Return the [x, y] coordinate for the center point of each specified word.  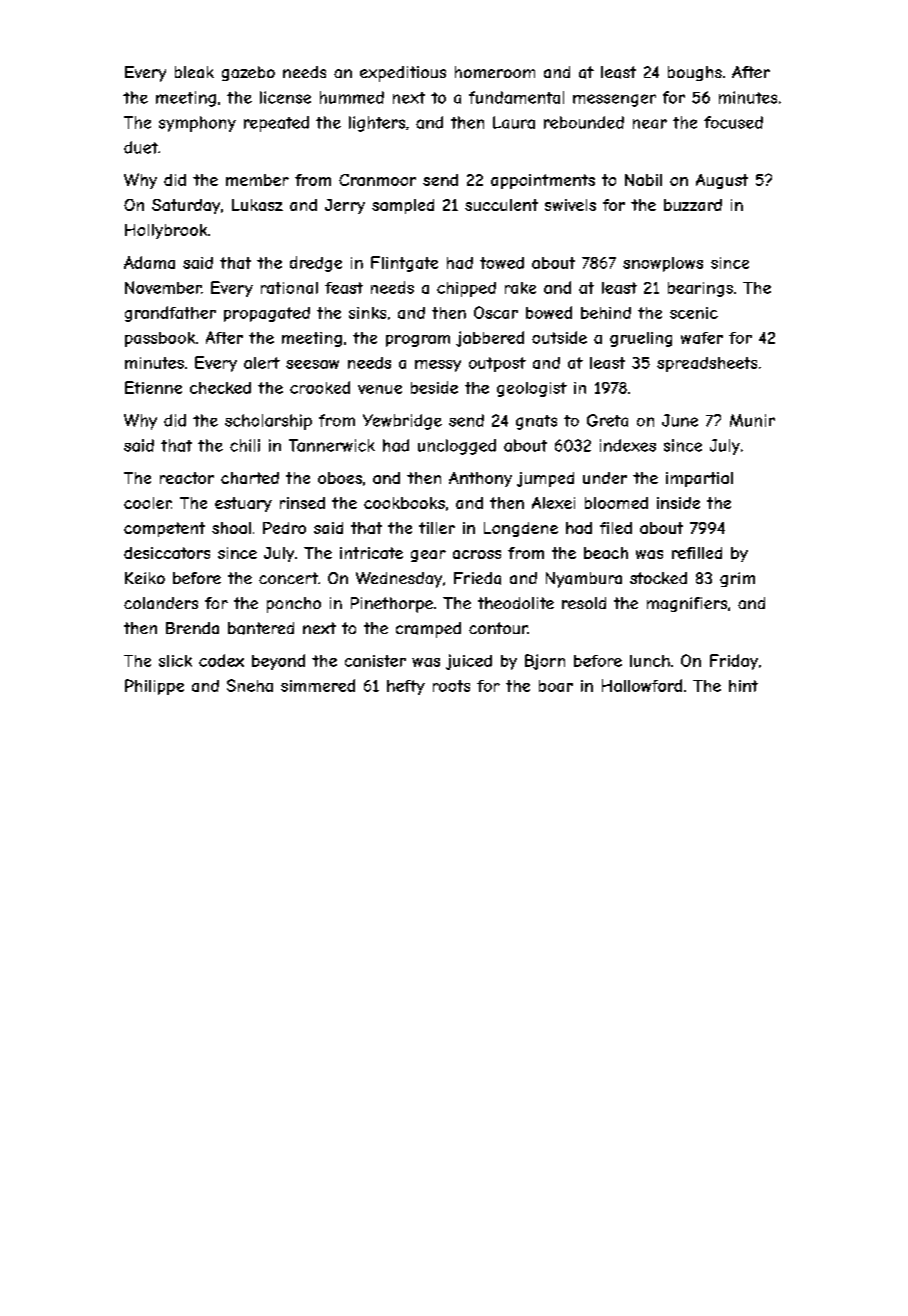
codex [221, 660]
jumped [545, 479]
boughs [695, 73]
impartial [699, 479]
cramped [428, 630]
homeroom [495, 72]
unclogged [457, 447]
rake [520, 288]
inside [678, 503]
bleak [194, 72]
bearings [700, 289]
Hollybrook [166, 231]
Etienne [153, 387]
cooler [147, 503]
